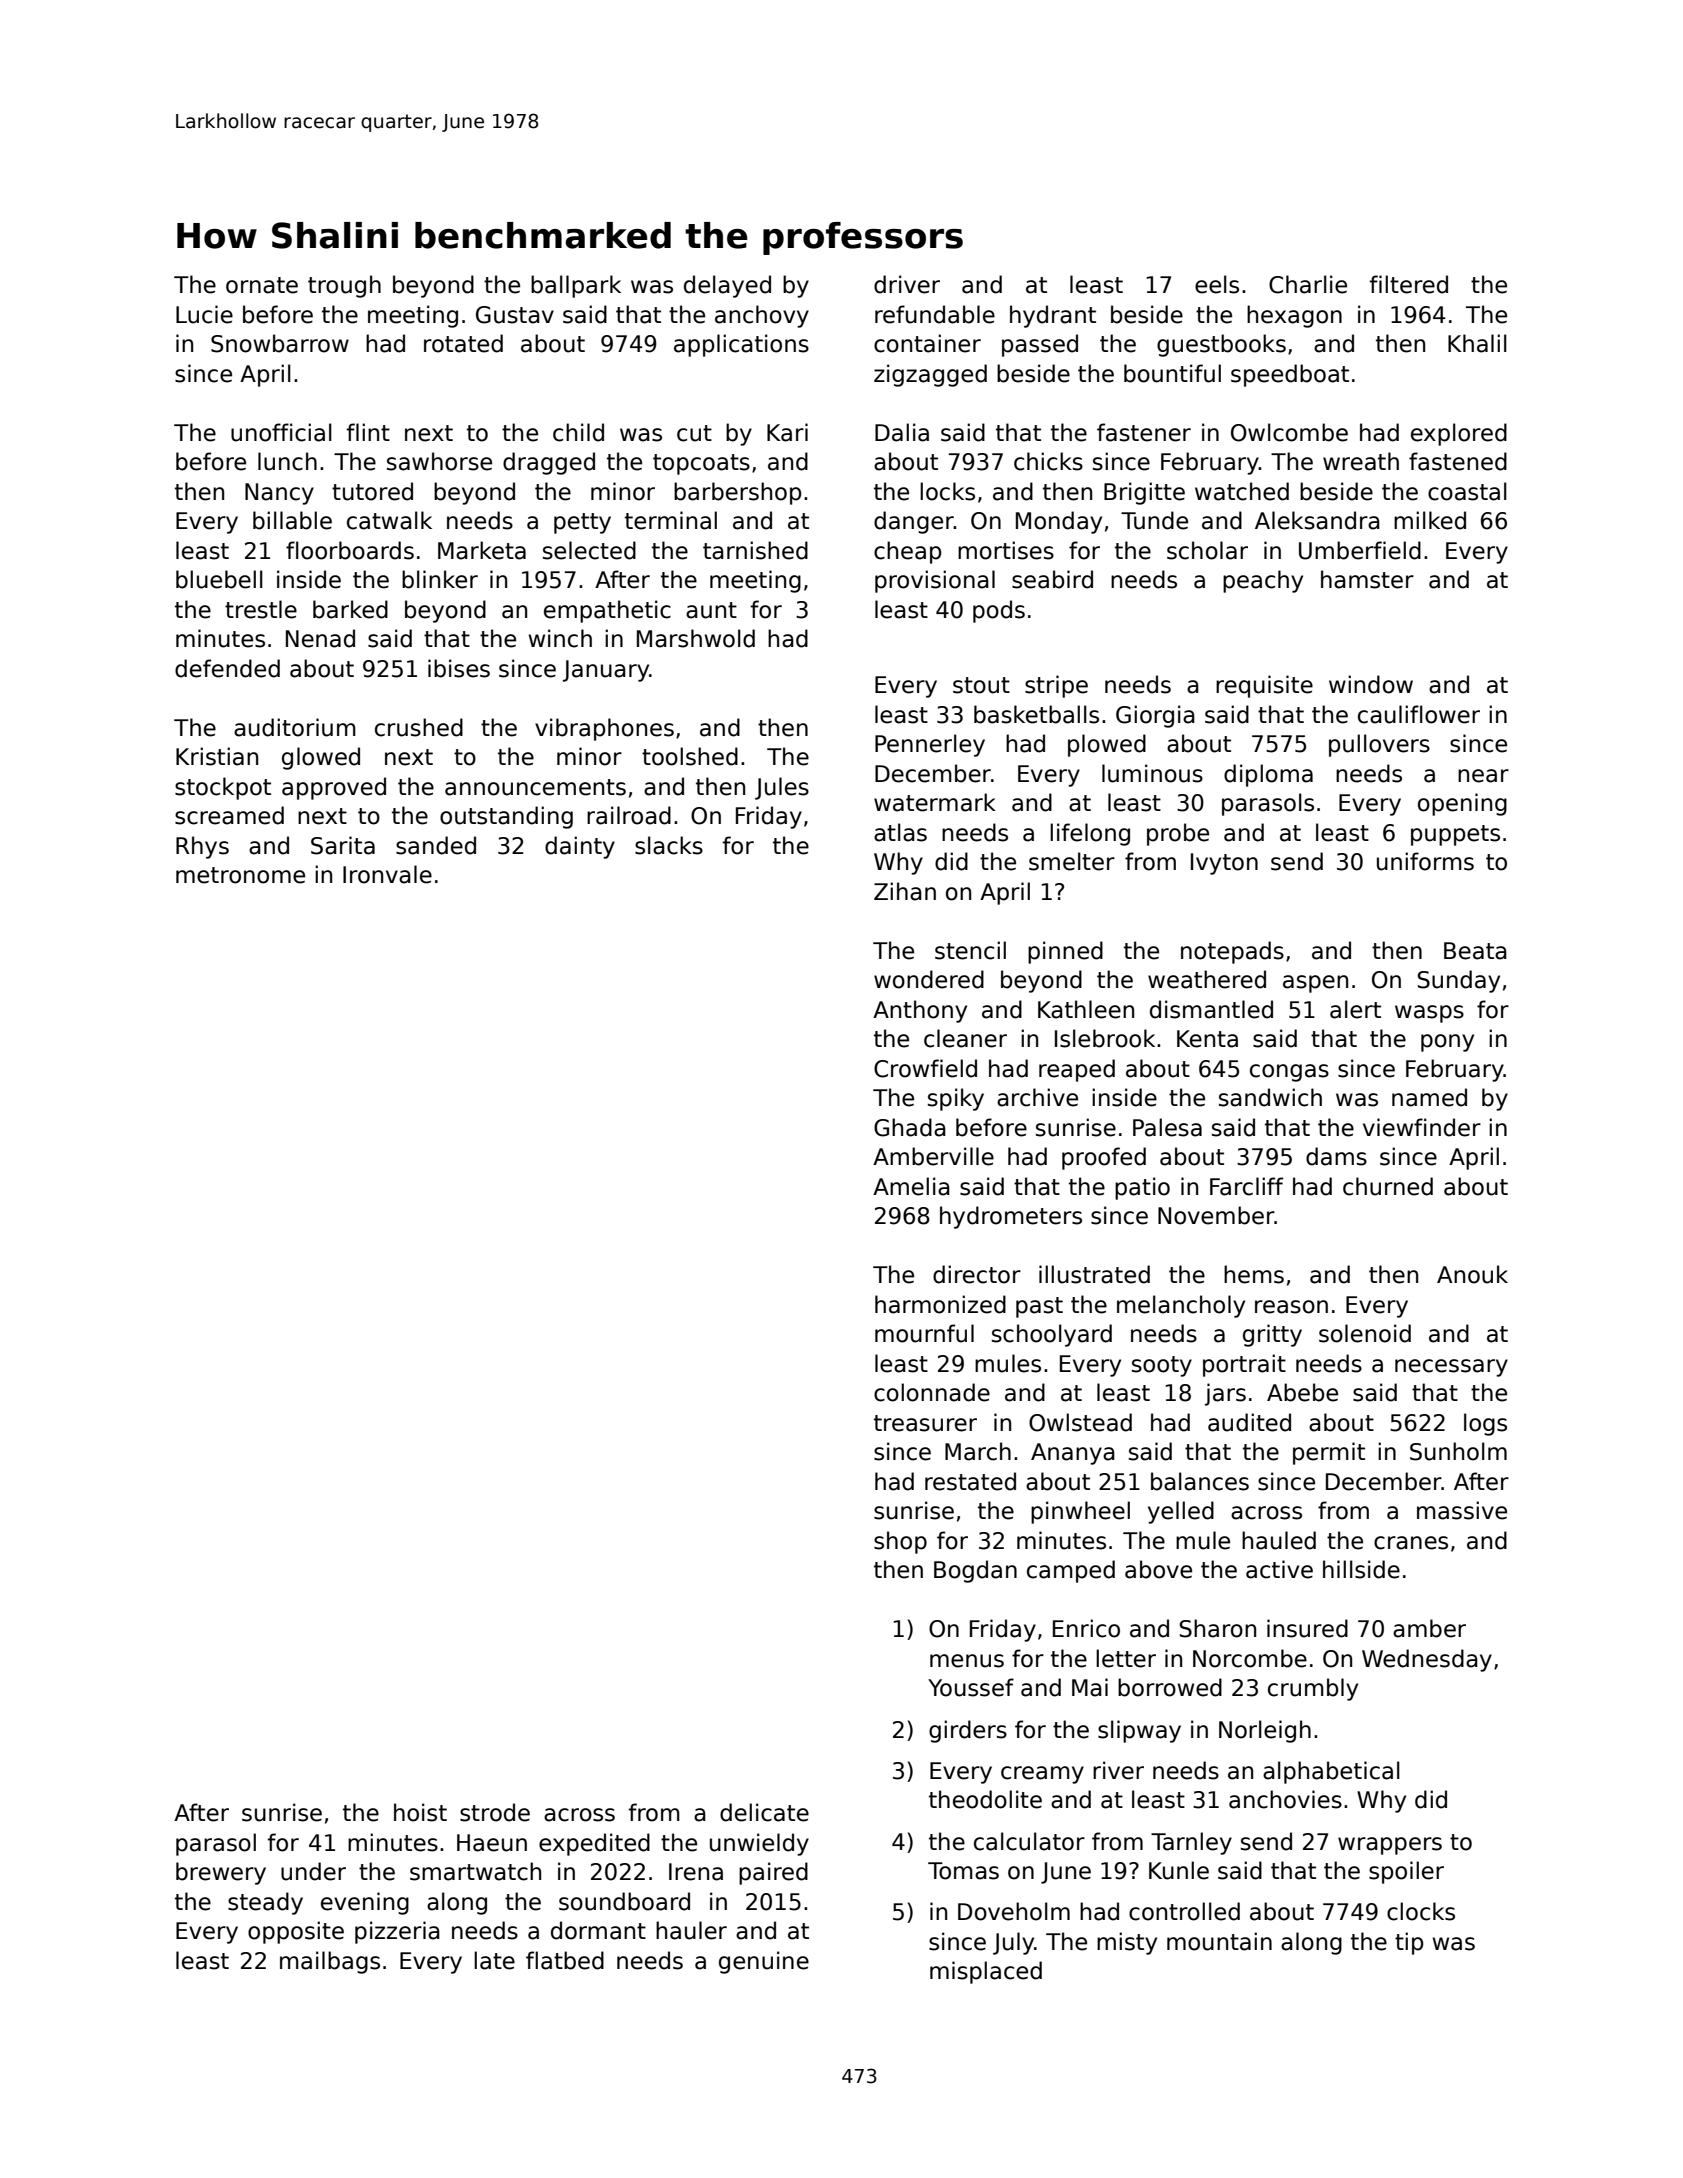  I want to click on jars, so click(1225, 1394).
